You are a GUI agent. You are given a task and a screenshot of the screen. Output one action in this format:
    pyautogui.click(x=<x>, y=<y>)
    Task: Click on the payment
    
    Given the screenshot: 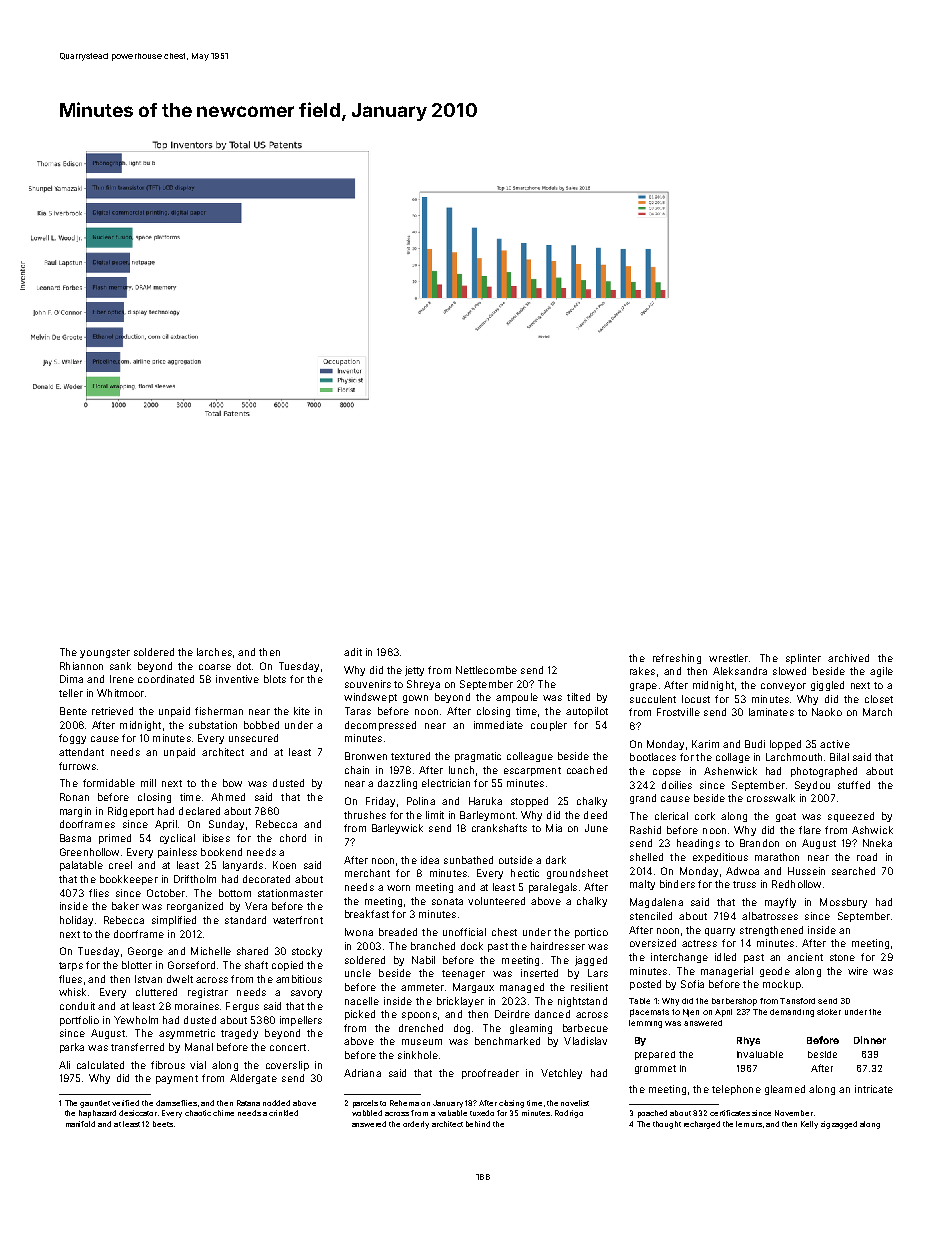 What is the action you would take?
    pyautogui.click(x=177, y=1079)
